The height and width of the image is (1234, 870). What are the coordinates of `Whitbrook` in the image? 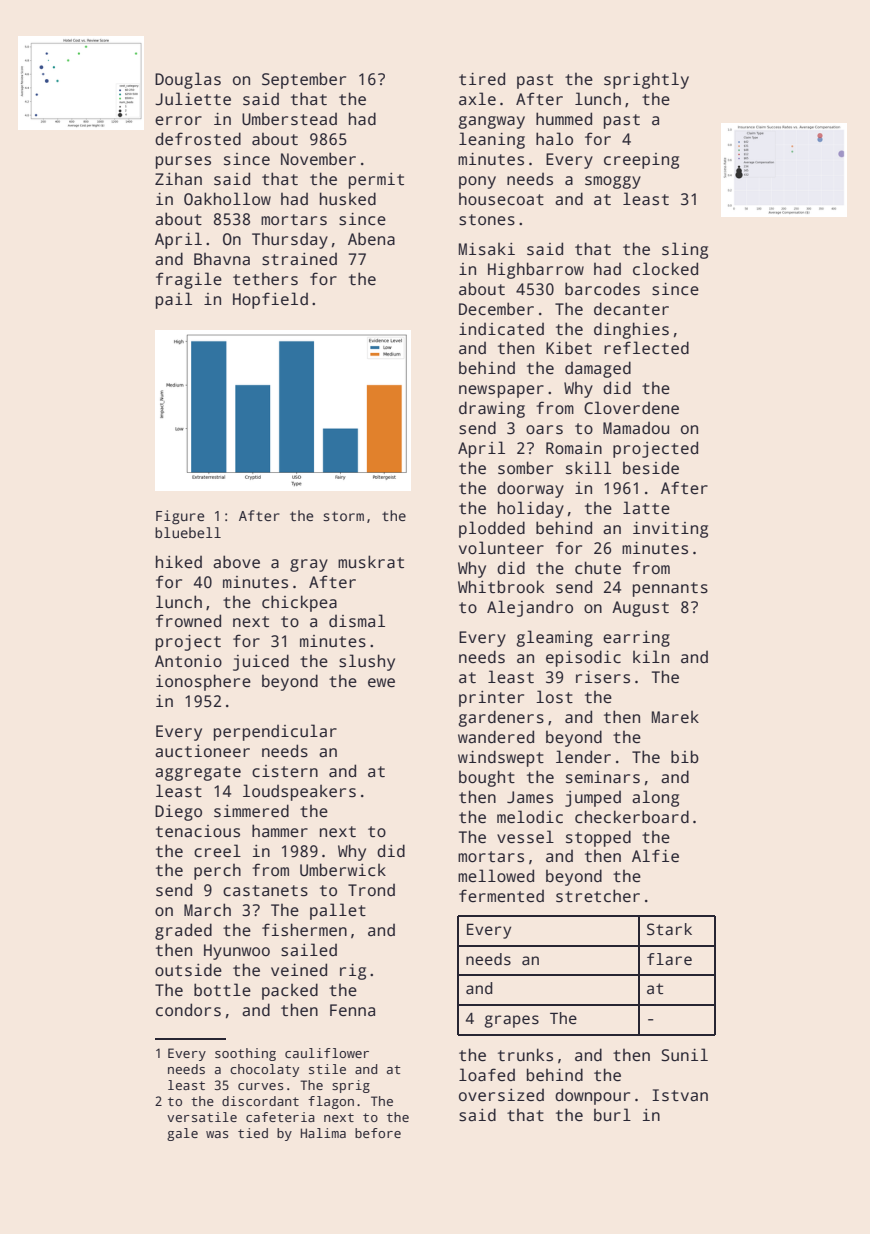 It's located at (501, 586).
